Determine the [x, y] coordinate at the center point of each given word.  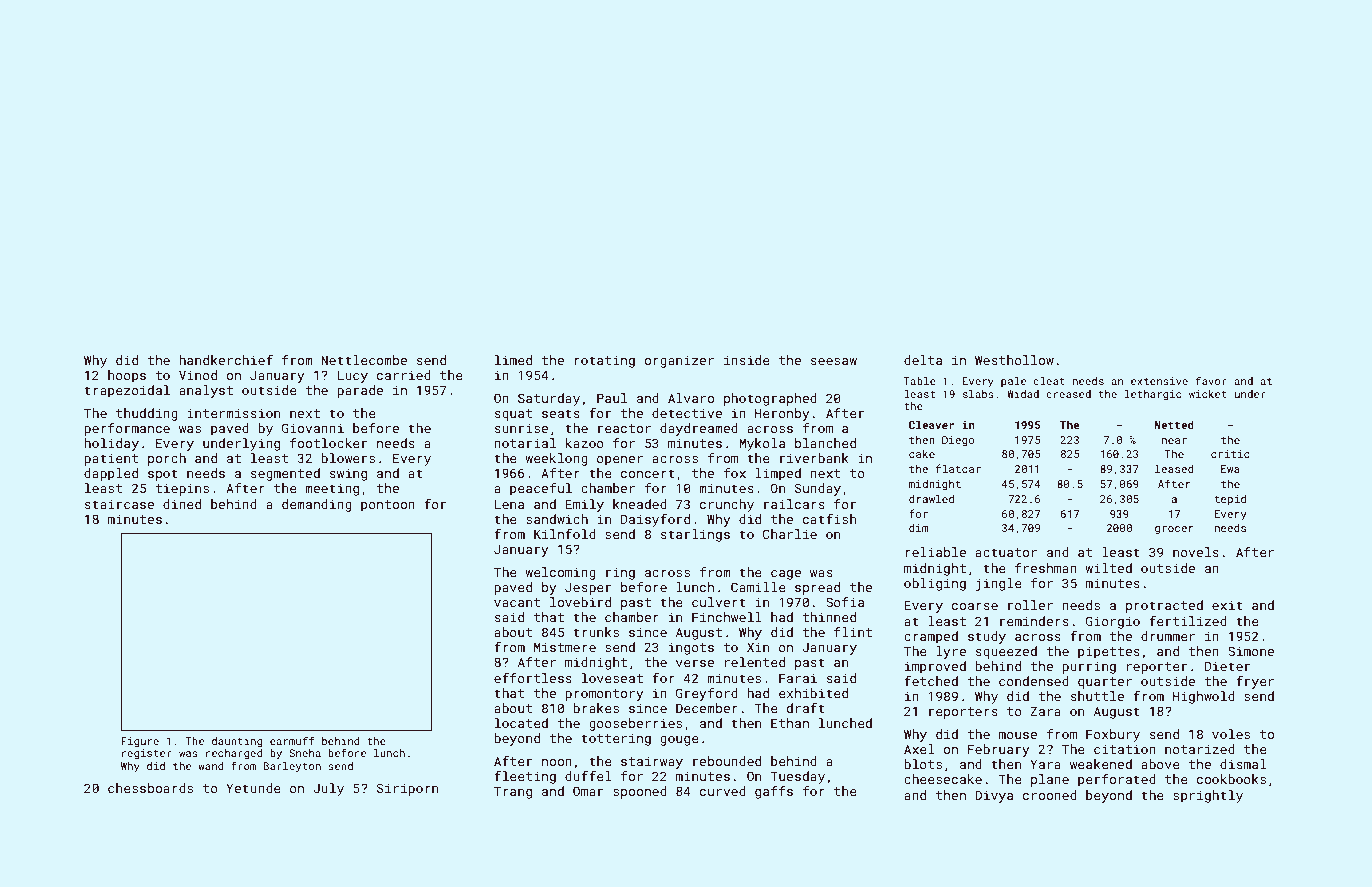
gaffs [774, 792]
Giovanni [313, 428]
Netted [1174, 424]
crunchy [727, 505]
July [328, 789]
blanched [825, 443]
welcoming [560, 573]
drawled [931, 498]
